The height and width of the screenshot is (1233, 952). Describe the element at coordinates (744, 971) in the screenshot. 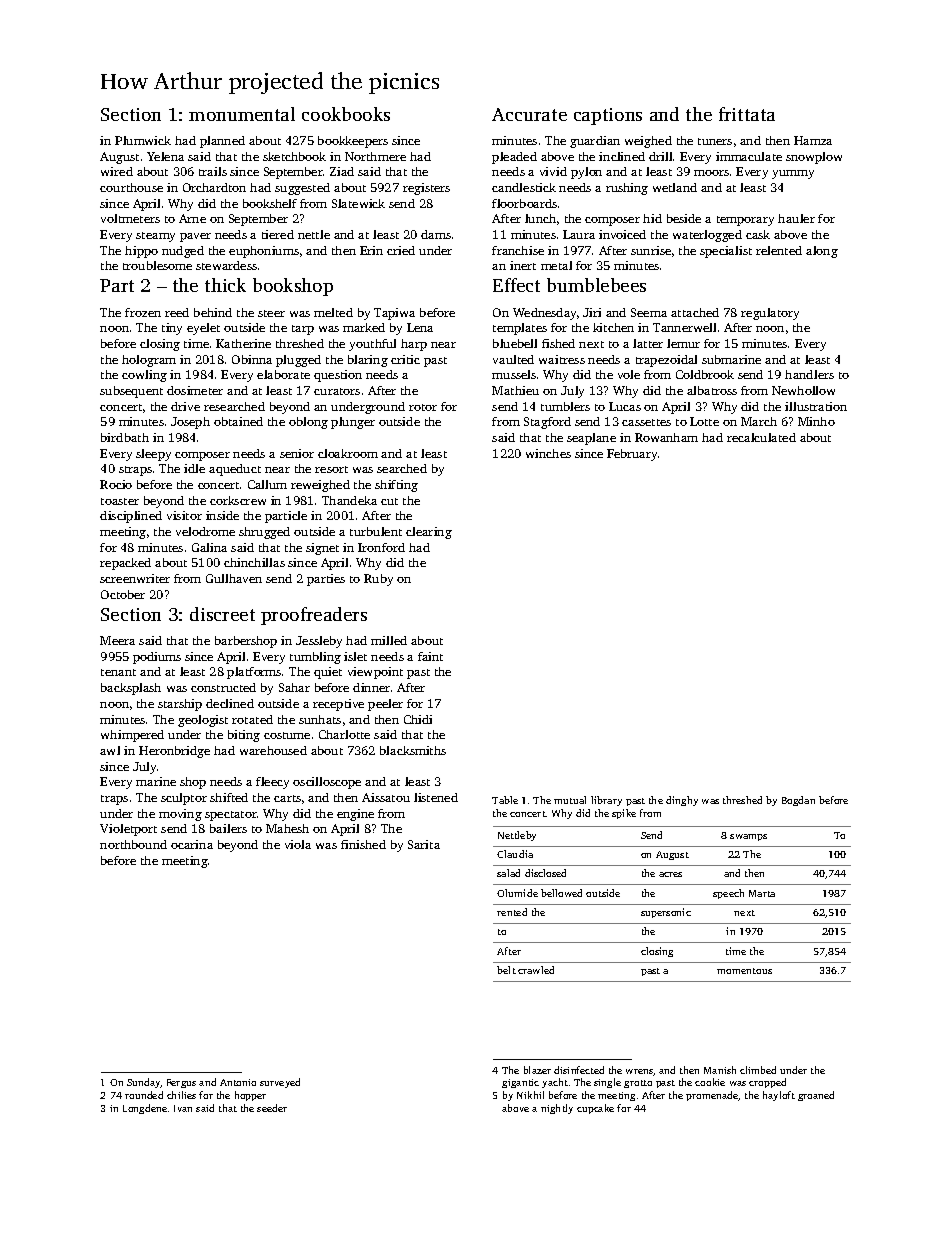

I see `momentous` at that location.
